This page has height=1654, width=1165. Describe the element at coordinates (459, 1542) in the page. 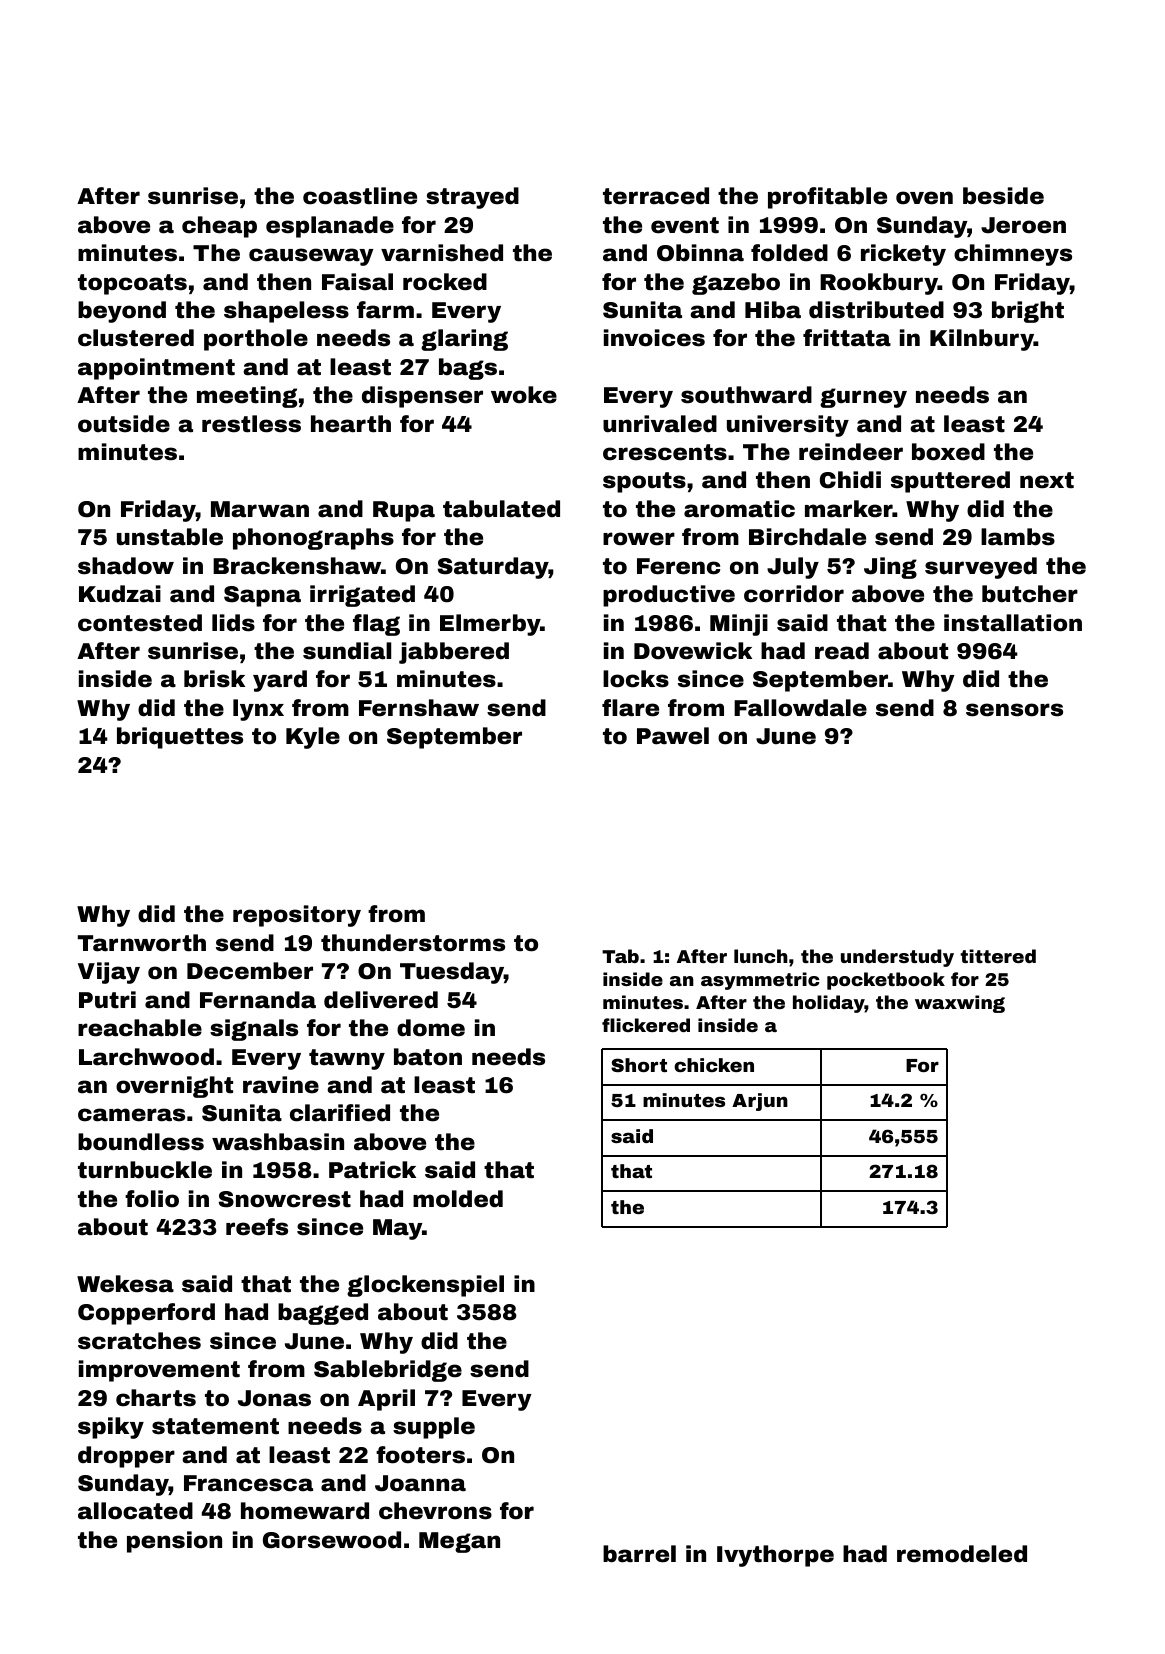

I see `Megan` at that location.
